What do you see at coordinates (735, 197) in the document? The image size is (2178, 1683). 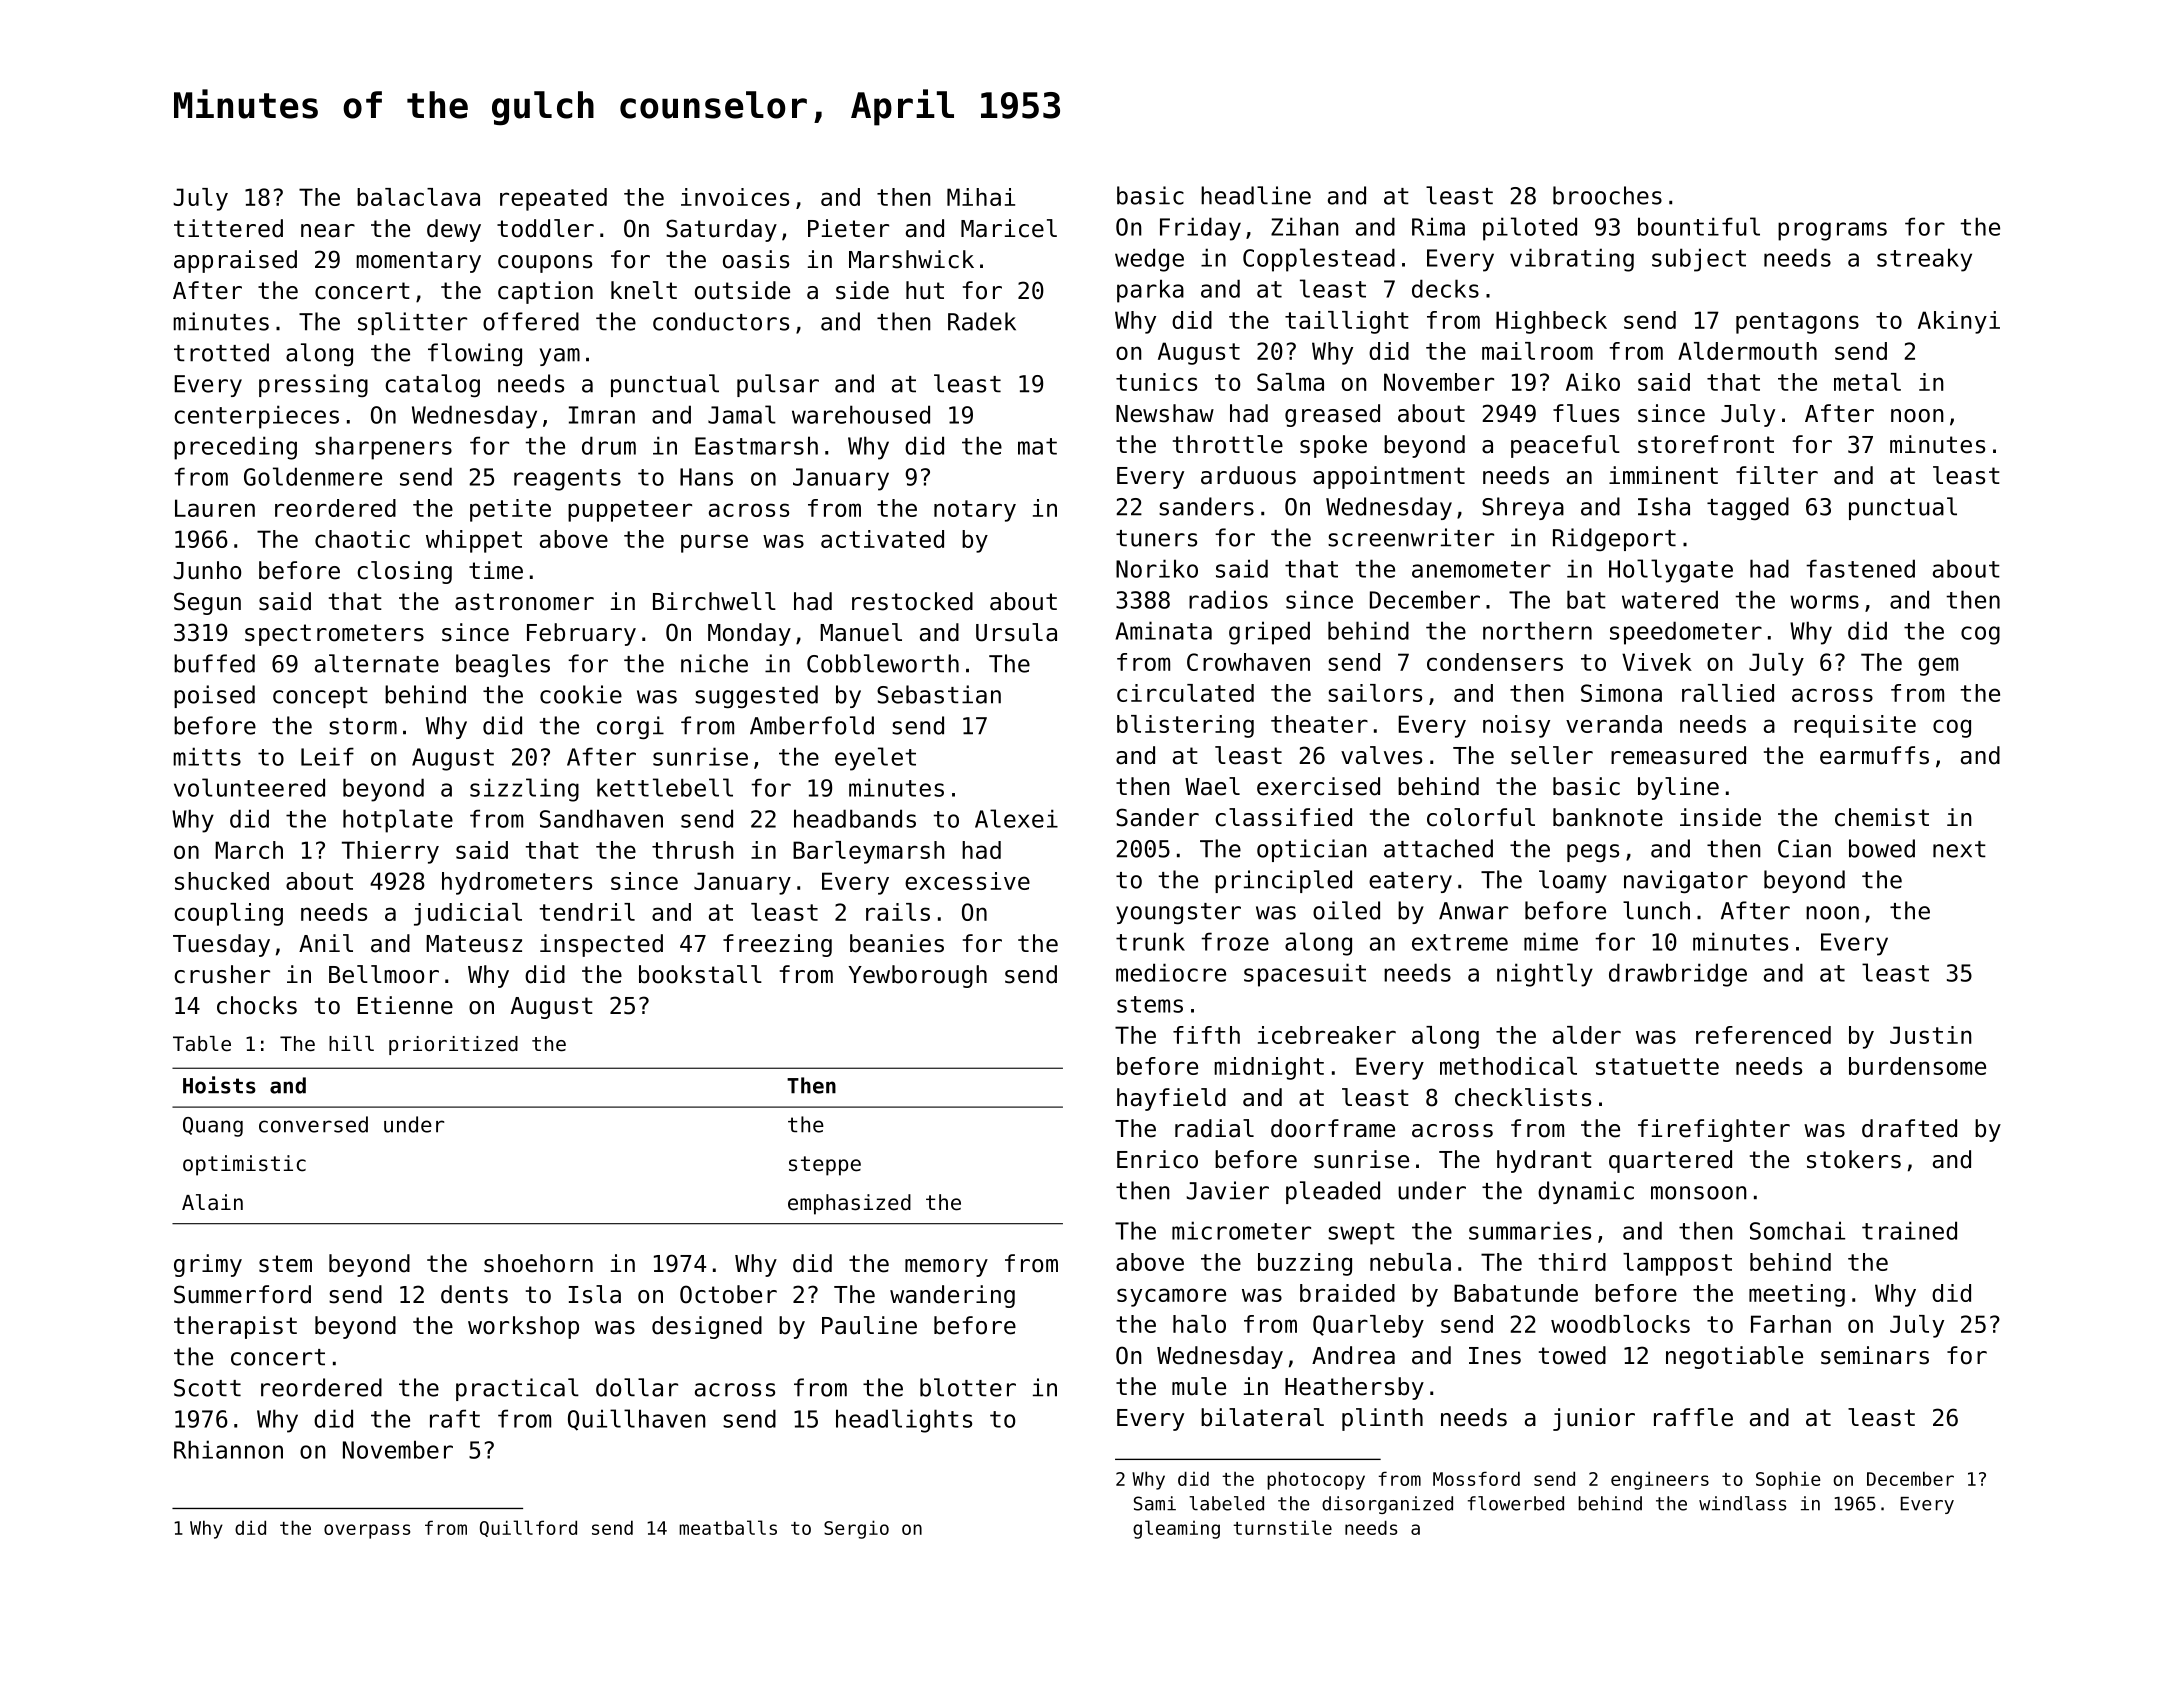 I see `invoices` at bounding box center [735, 197].
